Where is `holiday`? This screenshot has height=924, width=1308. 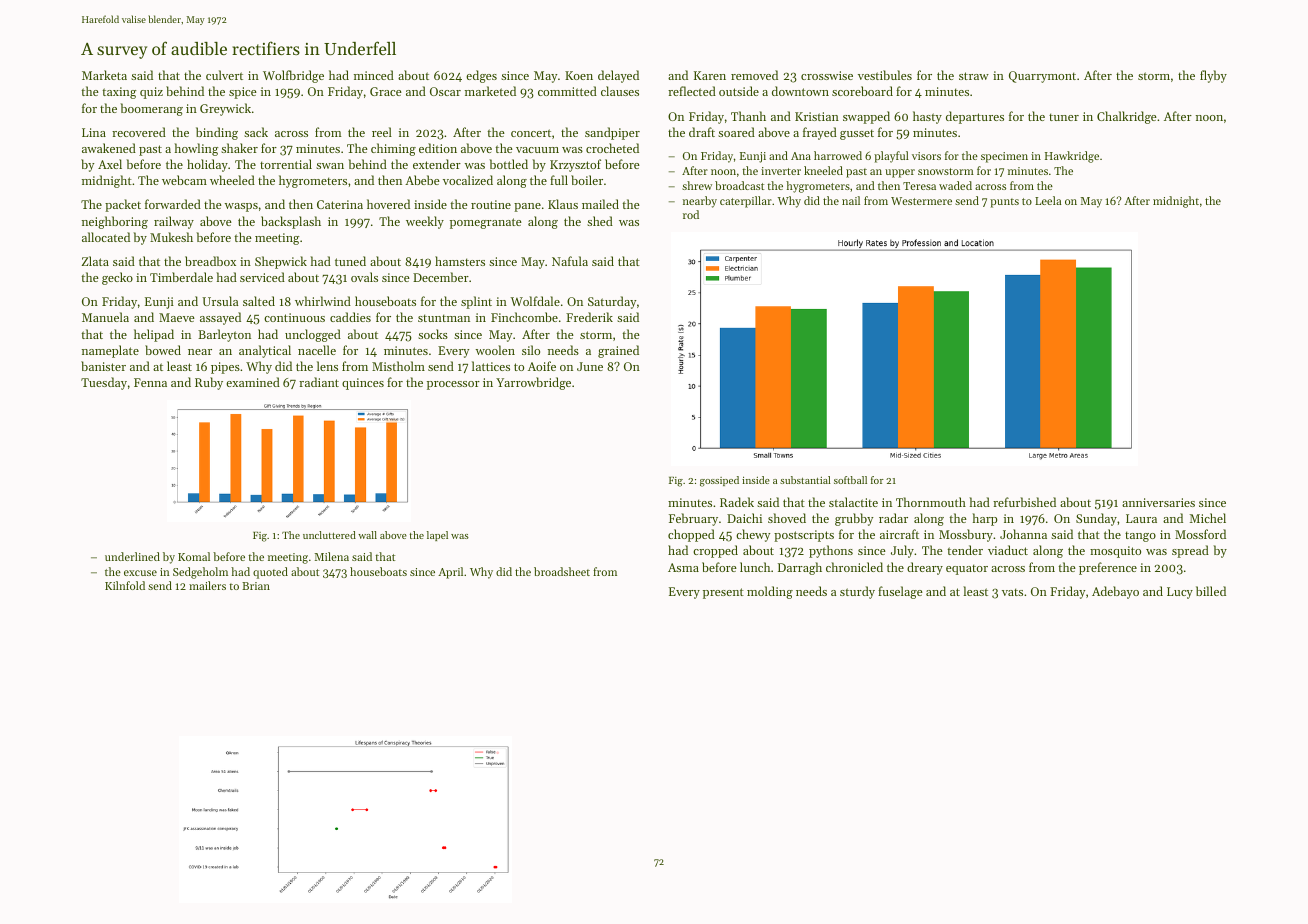 holiday is located at coordinates (207, 165).
